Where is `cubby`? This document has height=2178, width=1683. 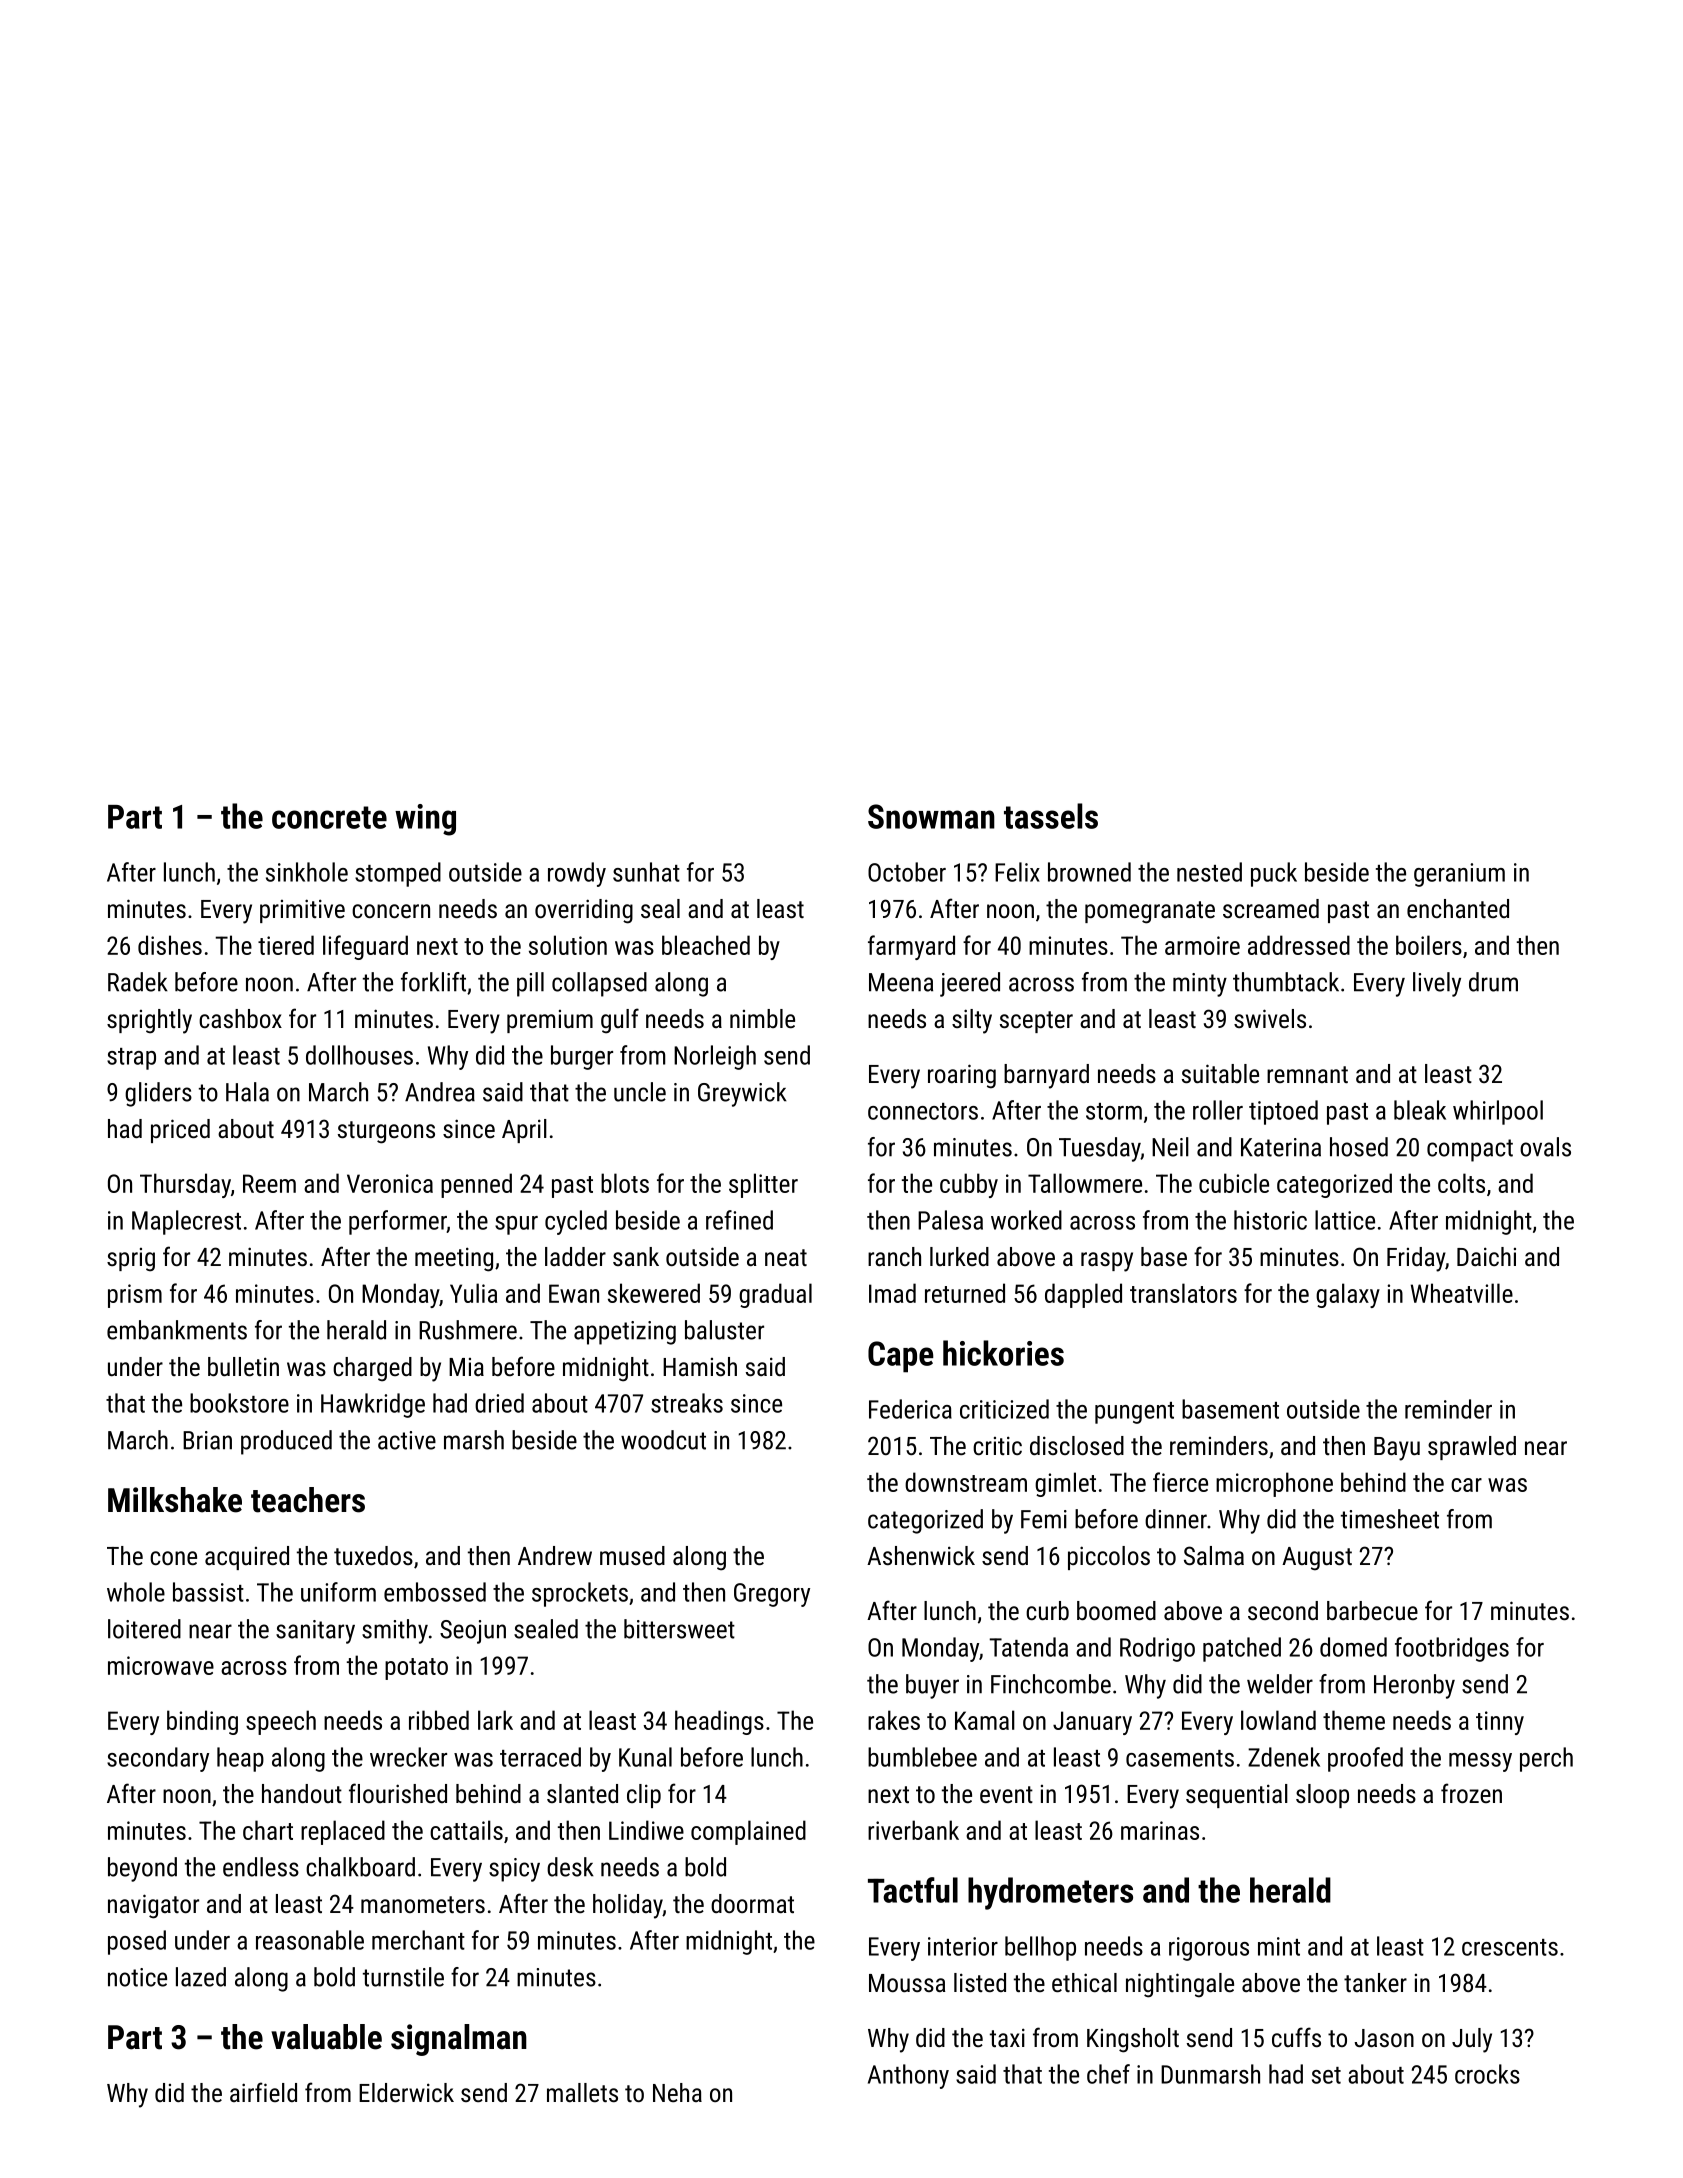 cubby is located at coordinates (969, 1185).
